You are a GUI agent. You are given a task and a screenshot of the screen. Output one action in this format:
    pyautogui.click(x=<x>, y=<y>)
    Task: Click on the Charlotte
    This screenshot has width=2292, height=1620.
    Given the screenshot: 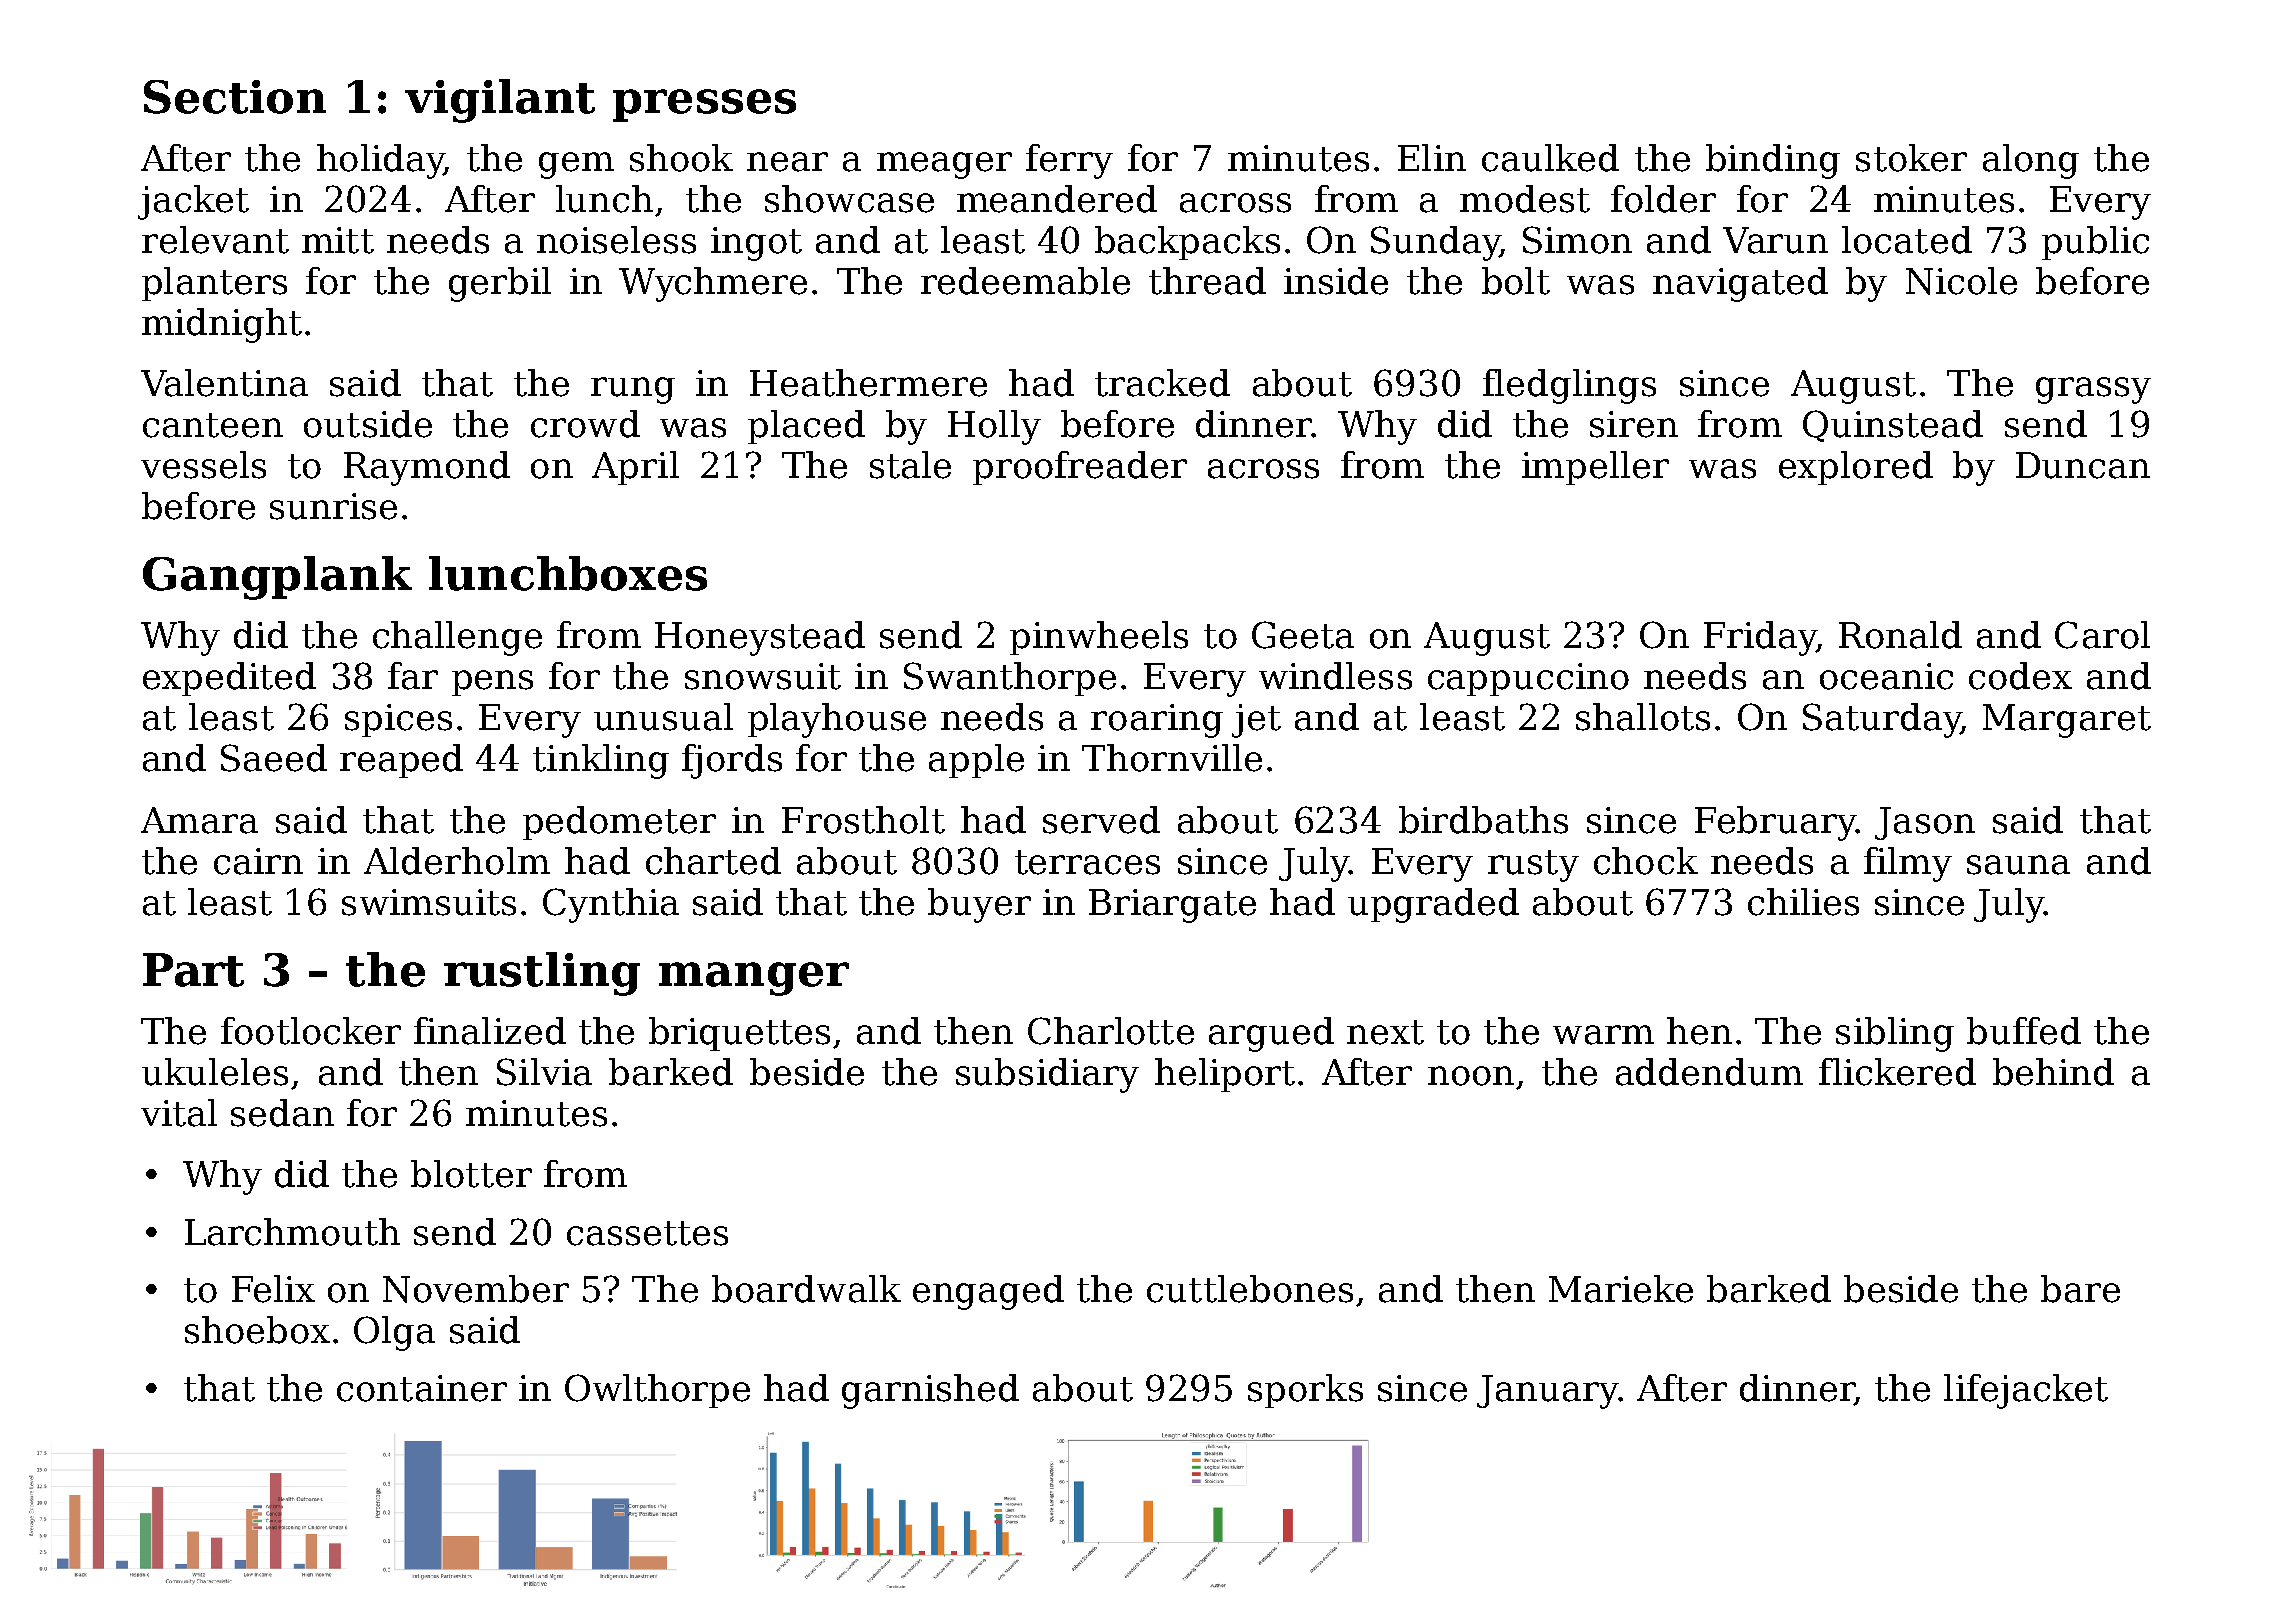 What is the action you would take?
    pyautogui.click(x=1111, y=1031)
